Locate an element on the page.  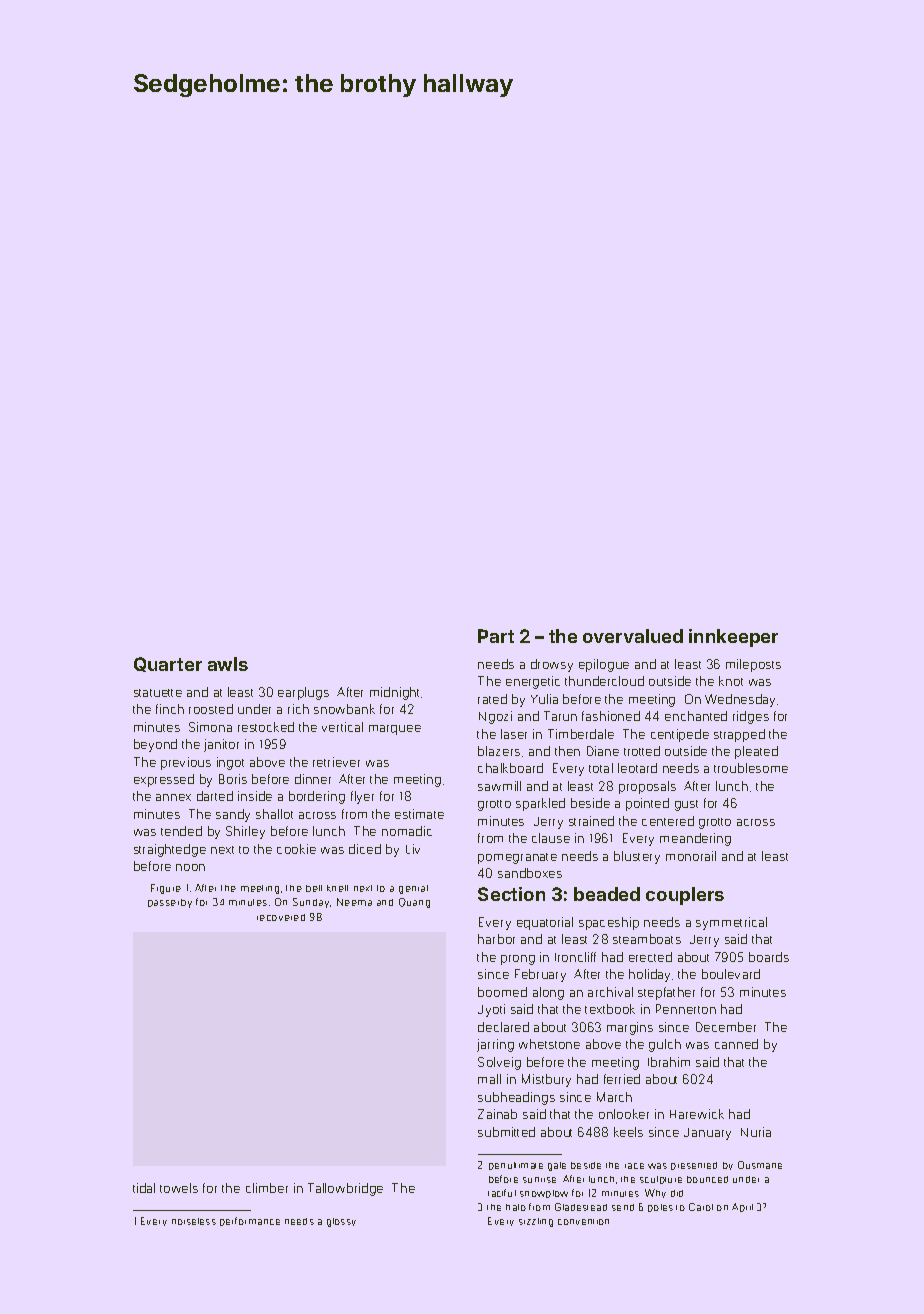
fashioned is located at coordinates (611, 716).
